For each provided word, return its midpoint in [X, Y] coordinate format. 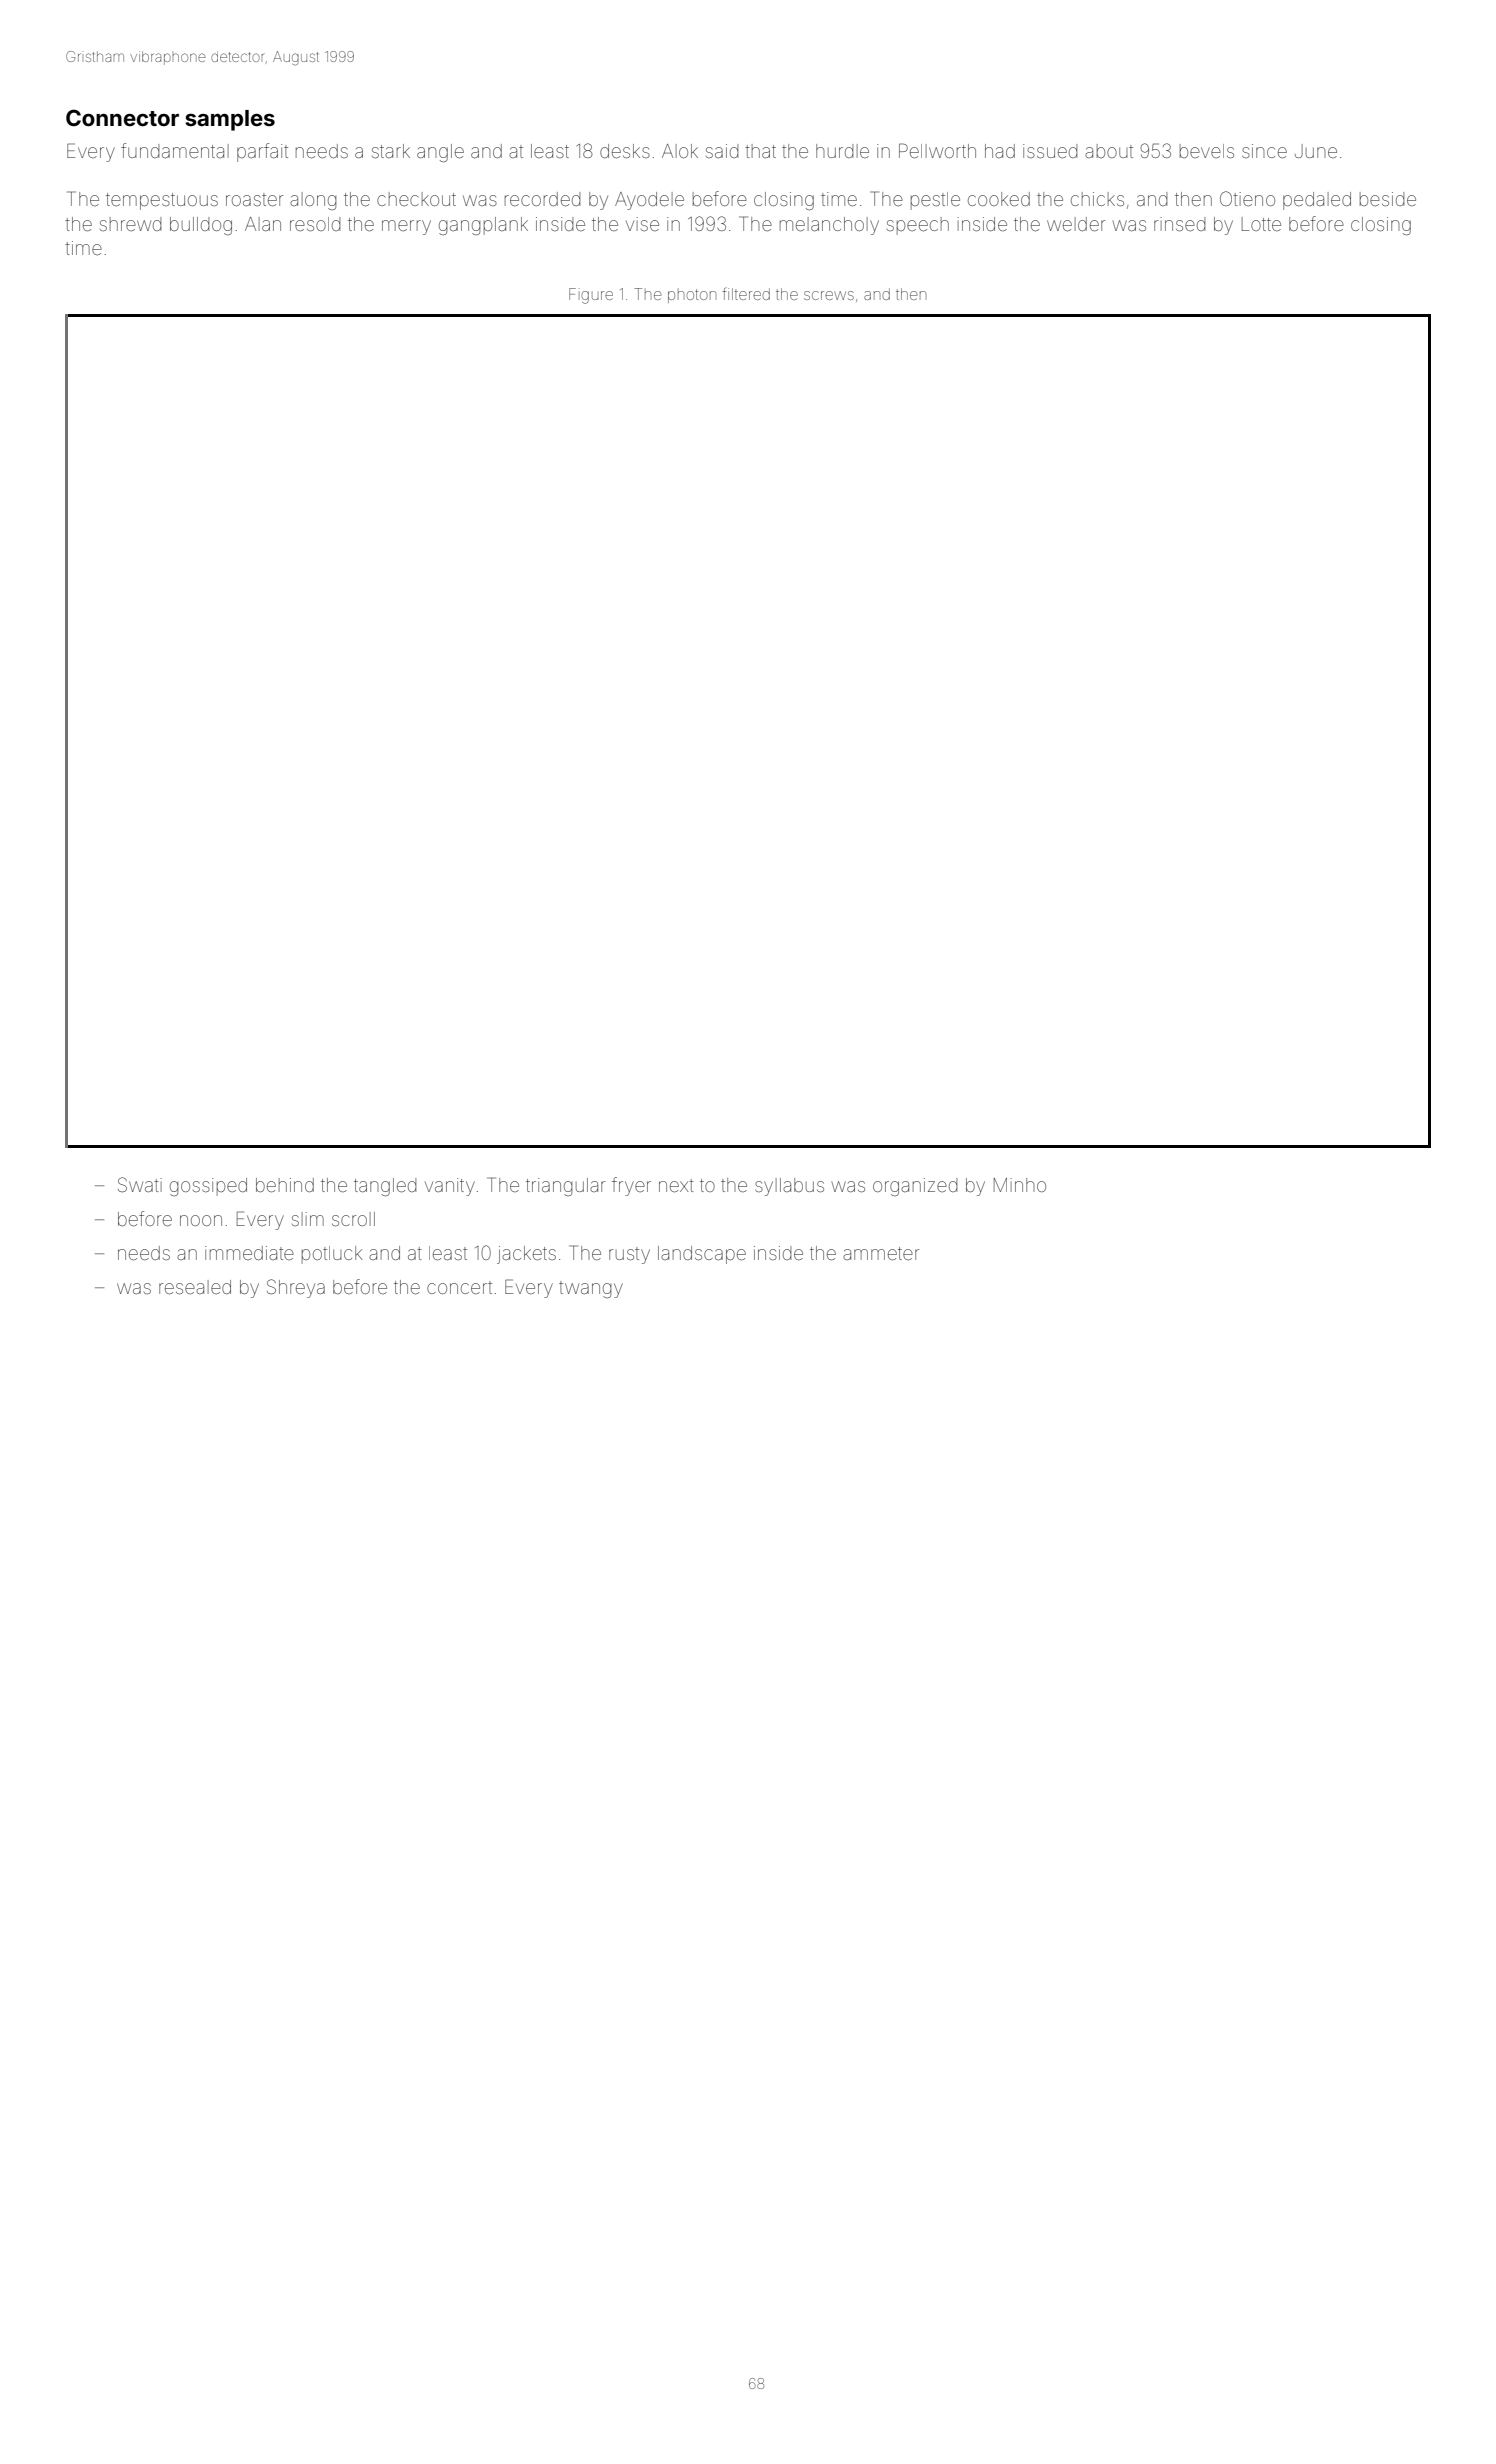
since [1264, 151]
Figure [591, 296]
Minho [1020, 1185]
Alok [680, 151]
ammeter [881, 1253]
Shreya [296, 1288]
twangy [591, 1289]
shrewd [130, 224]
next [676, 1185]
